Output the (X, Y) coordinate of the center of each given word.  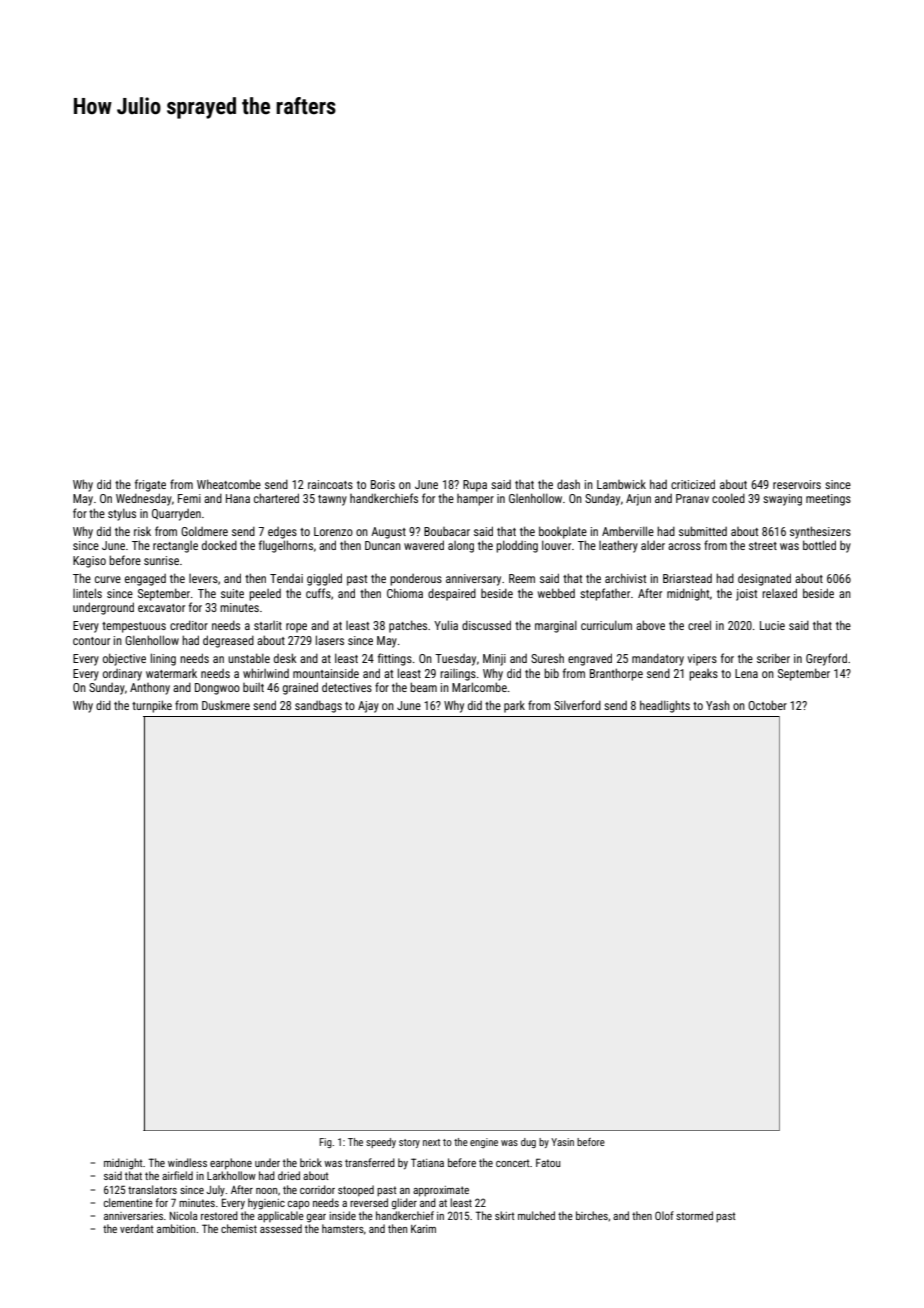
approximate (441, 1191)
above (650, 625)
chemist (239, 1228)
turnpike (152, 706)
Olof (664, 1215)
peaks (703, 675)
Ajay (368, 707)
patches (408, 626)
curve (108, 579)
